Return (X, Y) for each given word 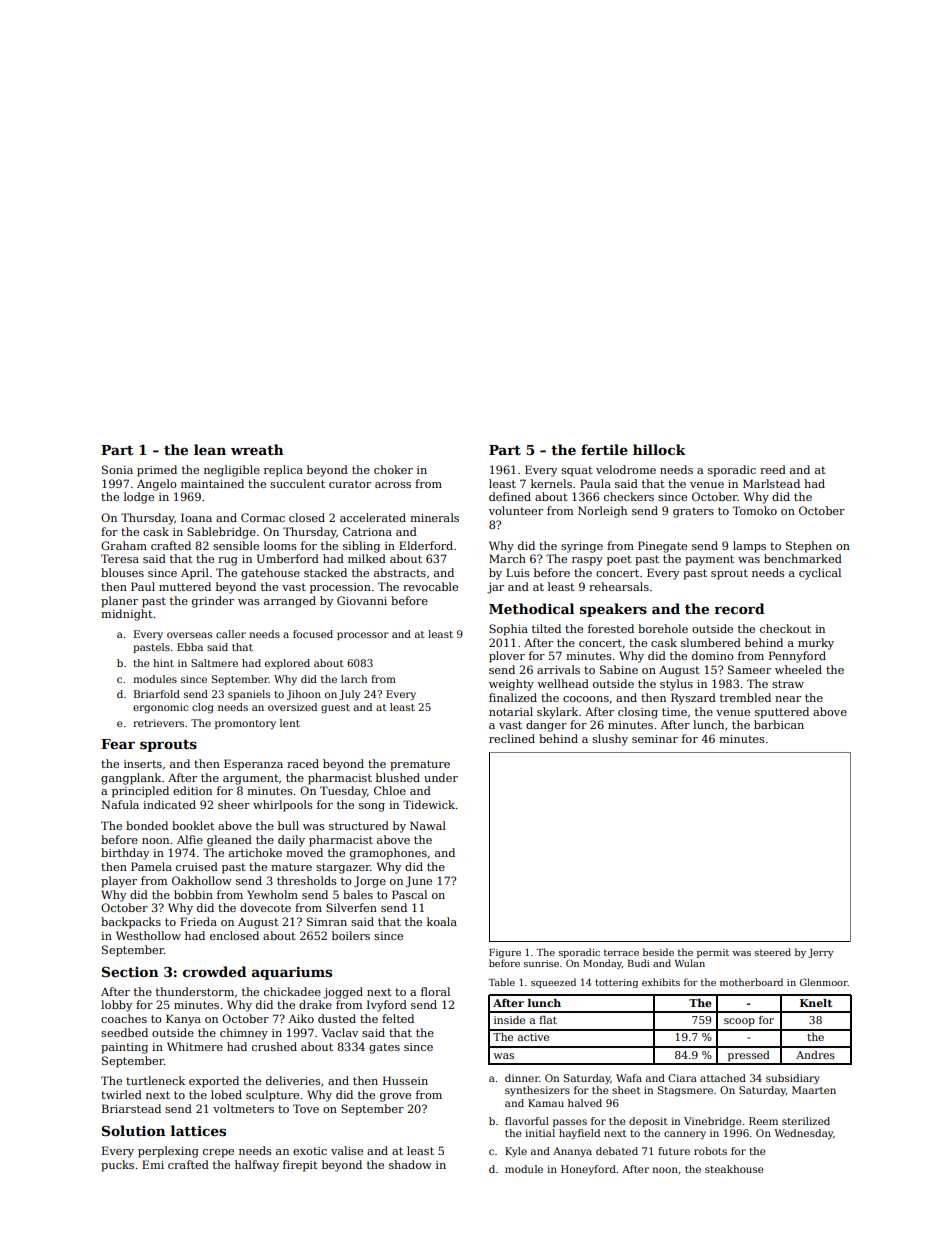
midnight (127, 615)
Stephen (809, 547)
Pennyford (797, 657)
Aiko (301, 1018)
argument (251, 779)
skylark (557, 713)
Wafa (629, 1078)
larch (354, 679)
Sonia (117, 469)
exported (214, 1082)
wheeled (798, 669)
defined (510, 496)
